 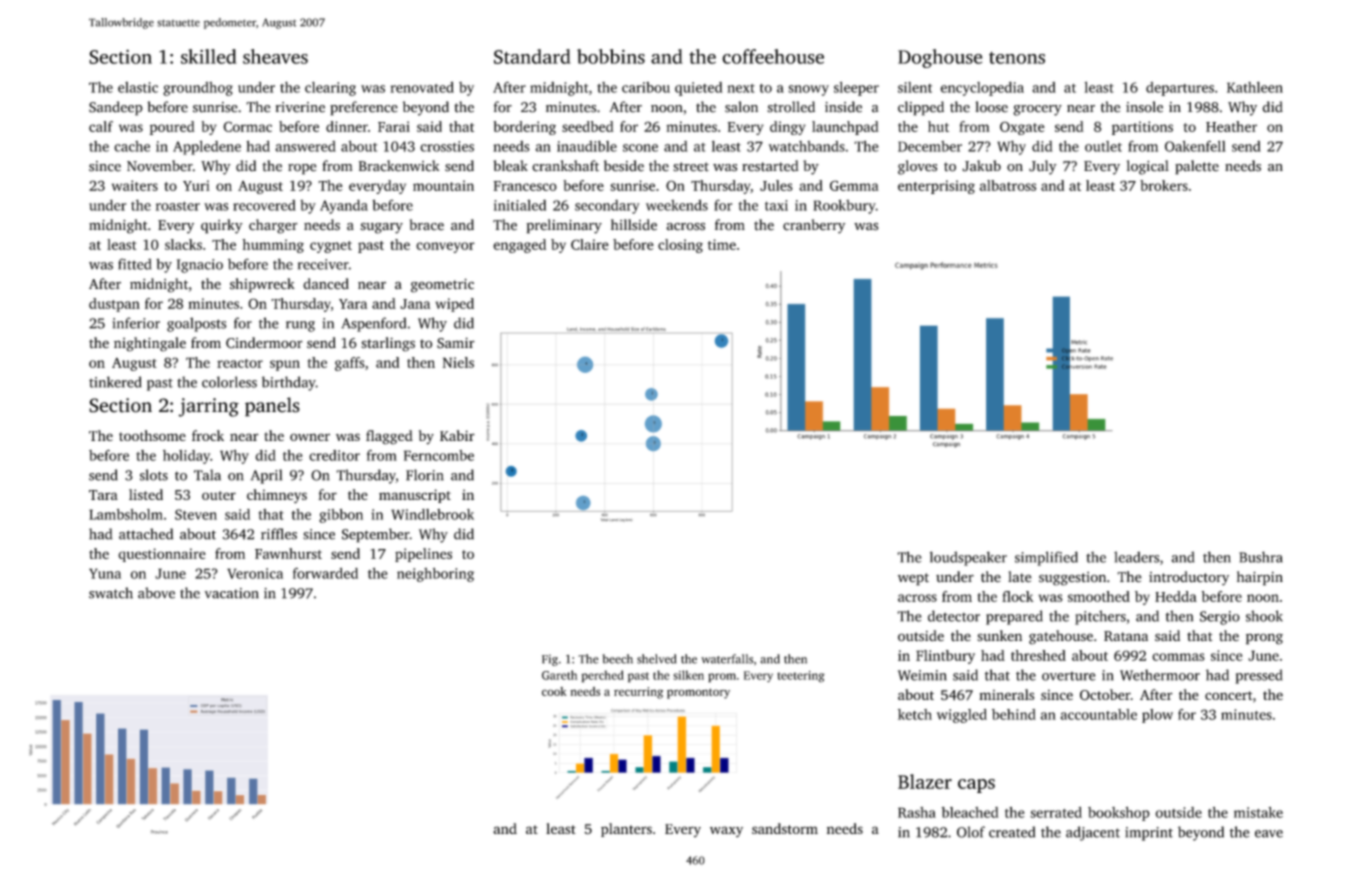 What do you see at coordinates (554, 691) in the screenshot?
I see `cook` at bounding box center [554, 691].
